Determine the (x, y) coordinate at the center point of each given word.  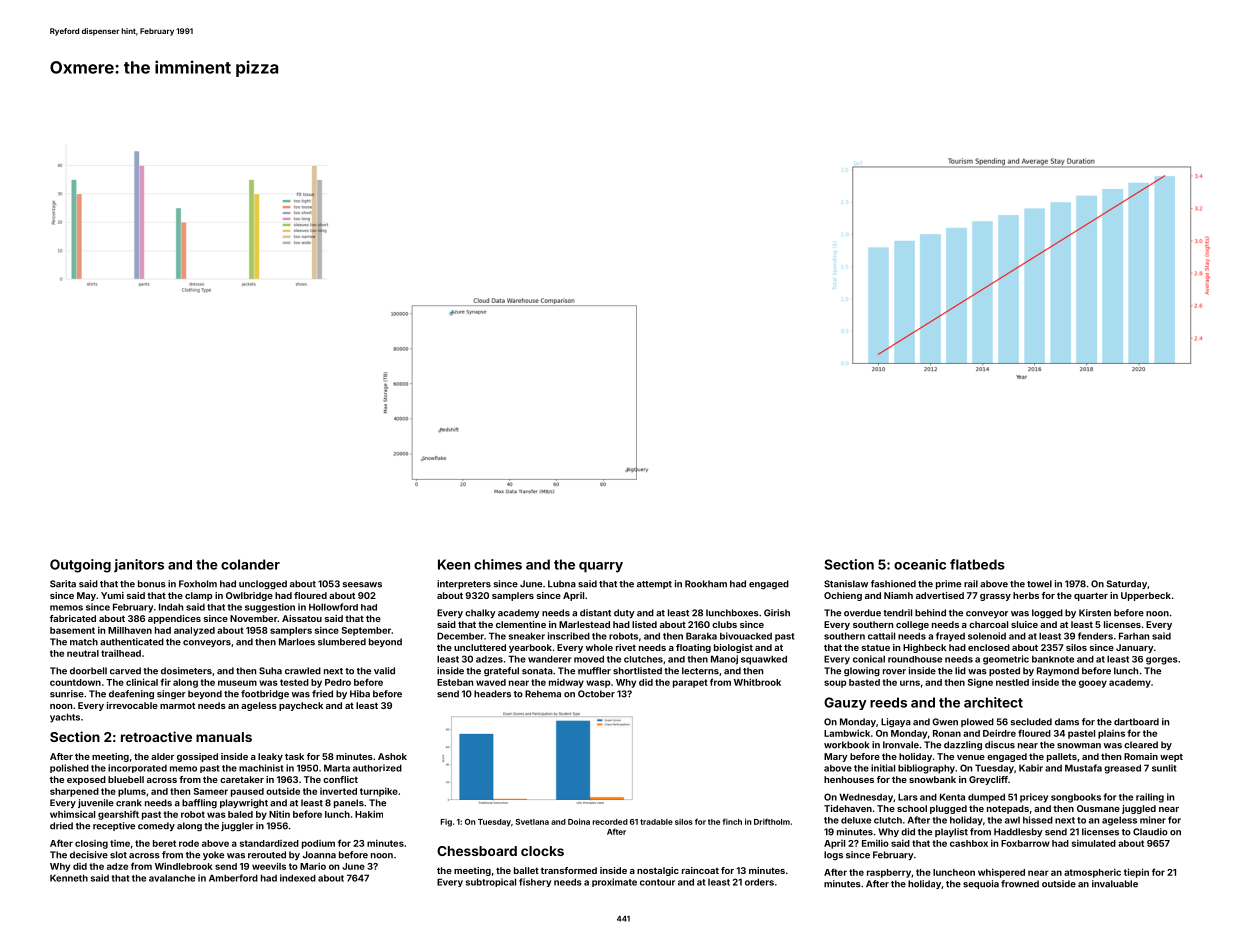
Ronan (947, 733)
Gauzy (845, 703)
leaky (270, 757)
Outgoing (80, 566)
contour (657, 882)
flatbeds (977, 564)
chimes (498, 564)
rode (189, 843)
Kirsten (1095, 613)
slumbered (342, 642)
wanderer (549, 659)
